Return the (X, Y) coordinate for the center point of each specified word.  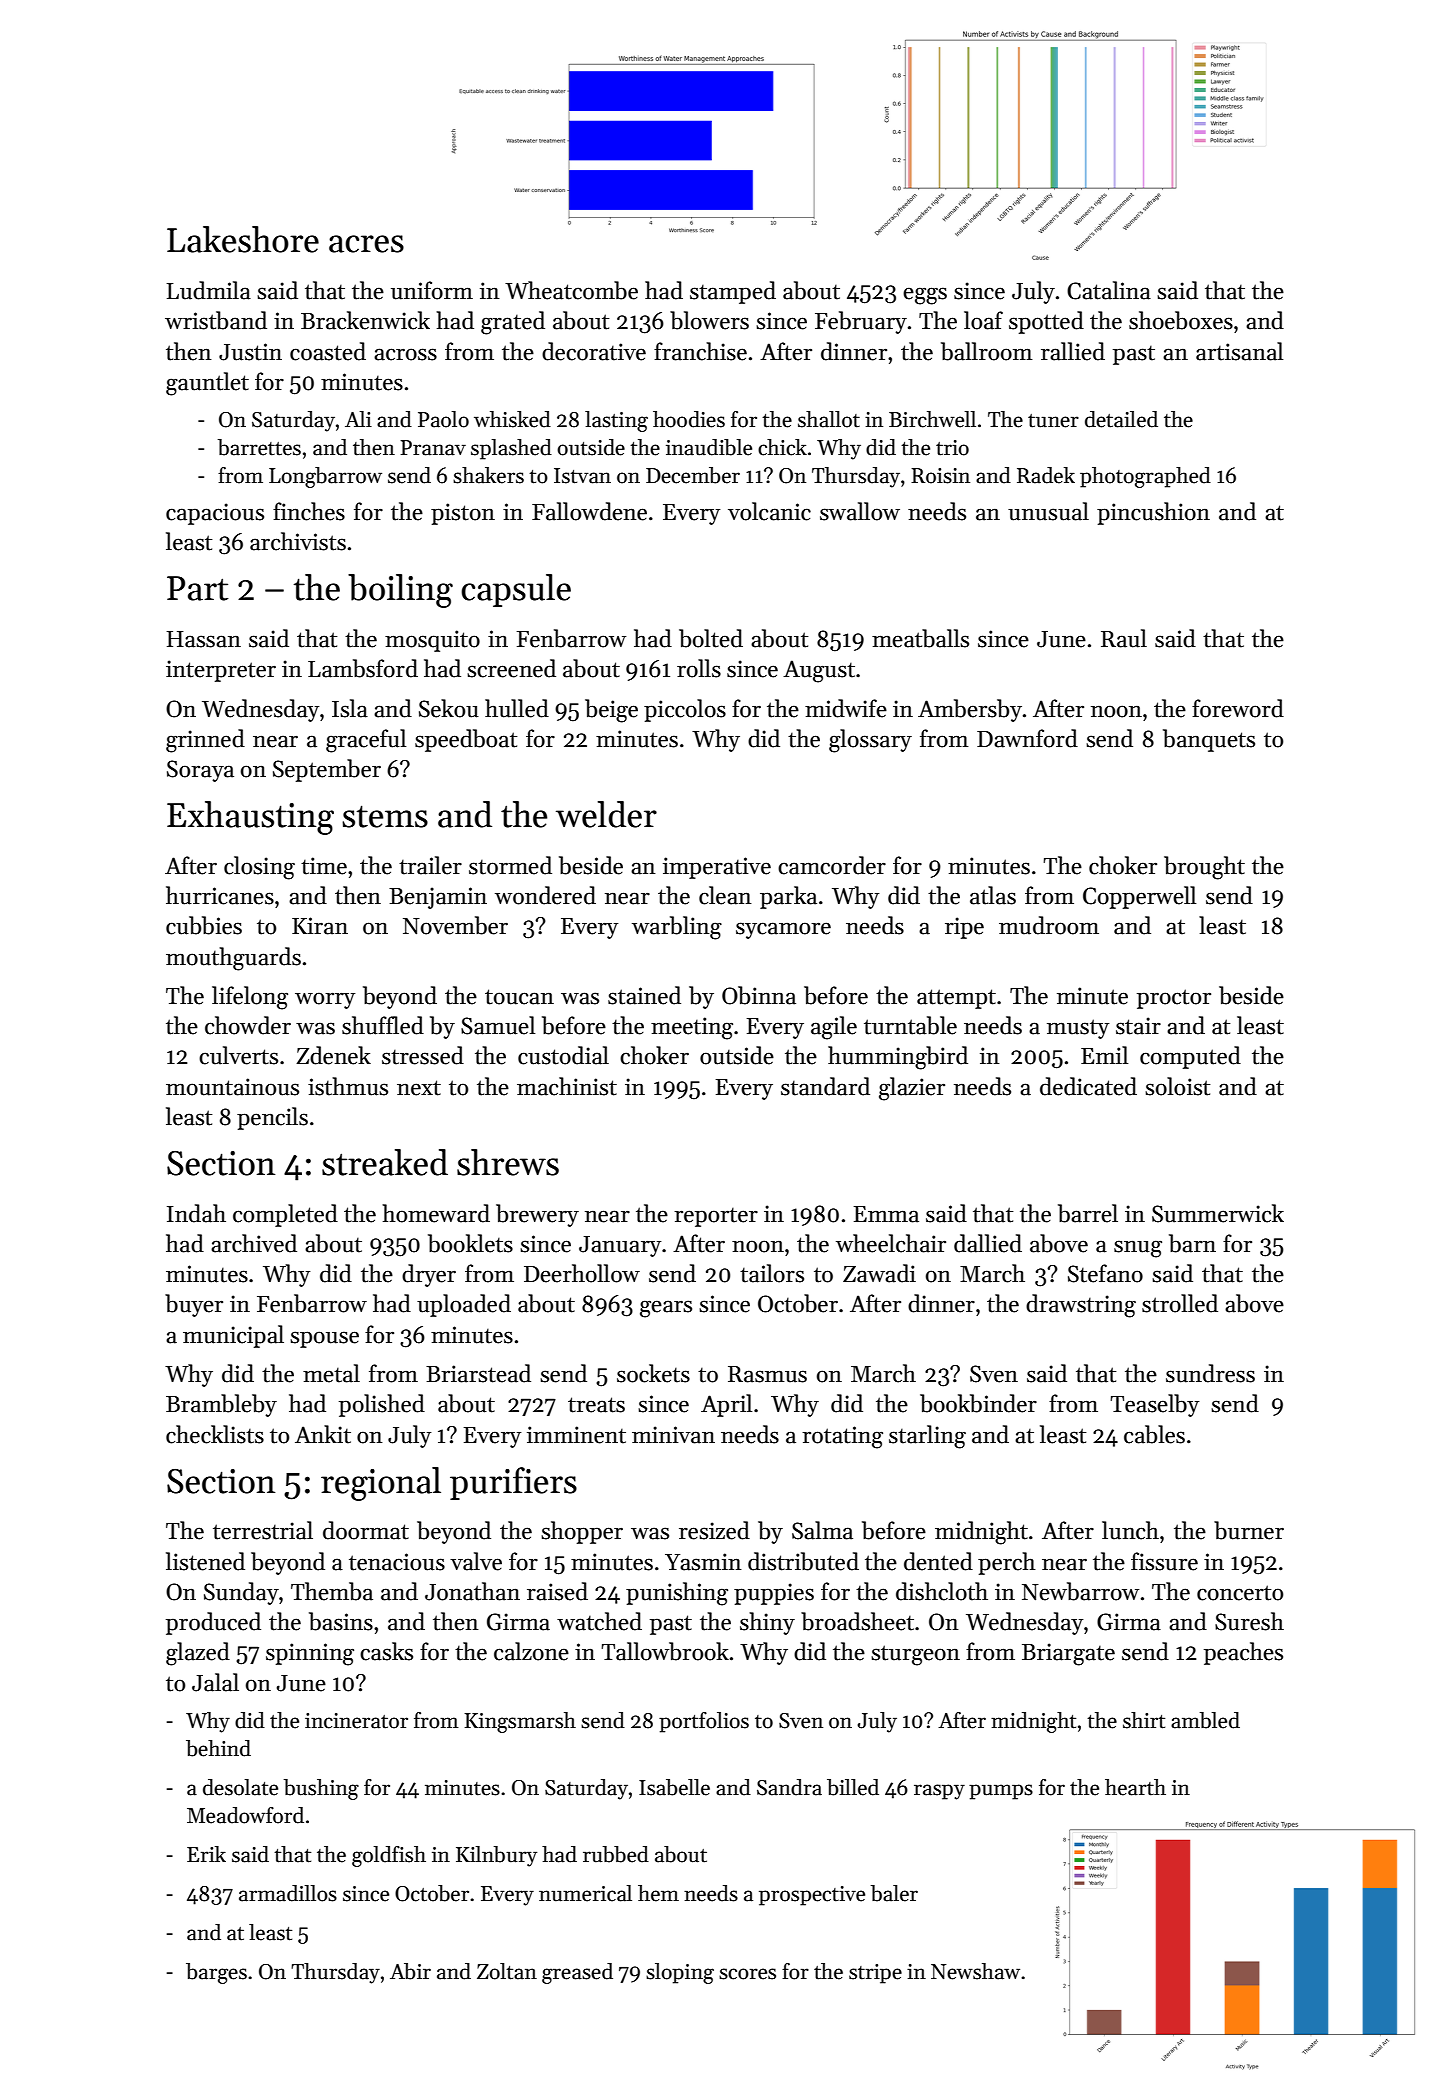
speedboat (466, 740)
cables (1154, 1434)
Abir (410, 1971)
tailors (772, 1273)
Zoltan (507, 1971)
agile (834, 1028)
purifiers (513, 1483)
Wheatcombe (571, 290)
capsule (516, 590)
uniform (432, 290)
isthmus (348, 1086)
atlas (993, 895)
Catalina (1109, 290)
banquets (1209, 740)
